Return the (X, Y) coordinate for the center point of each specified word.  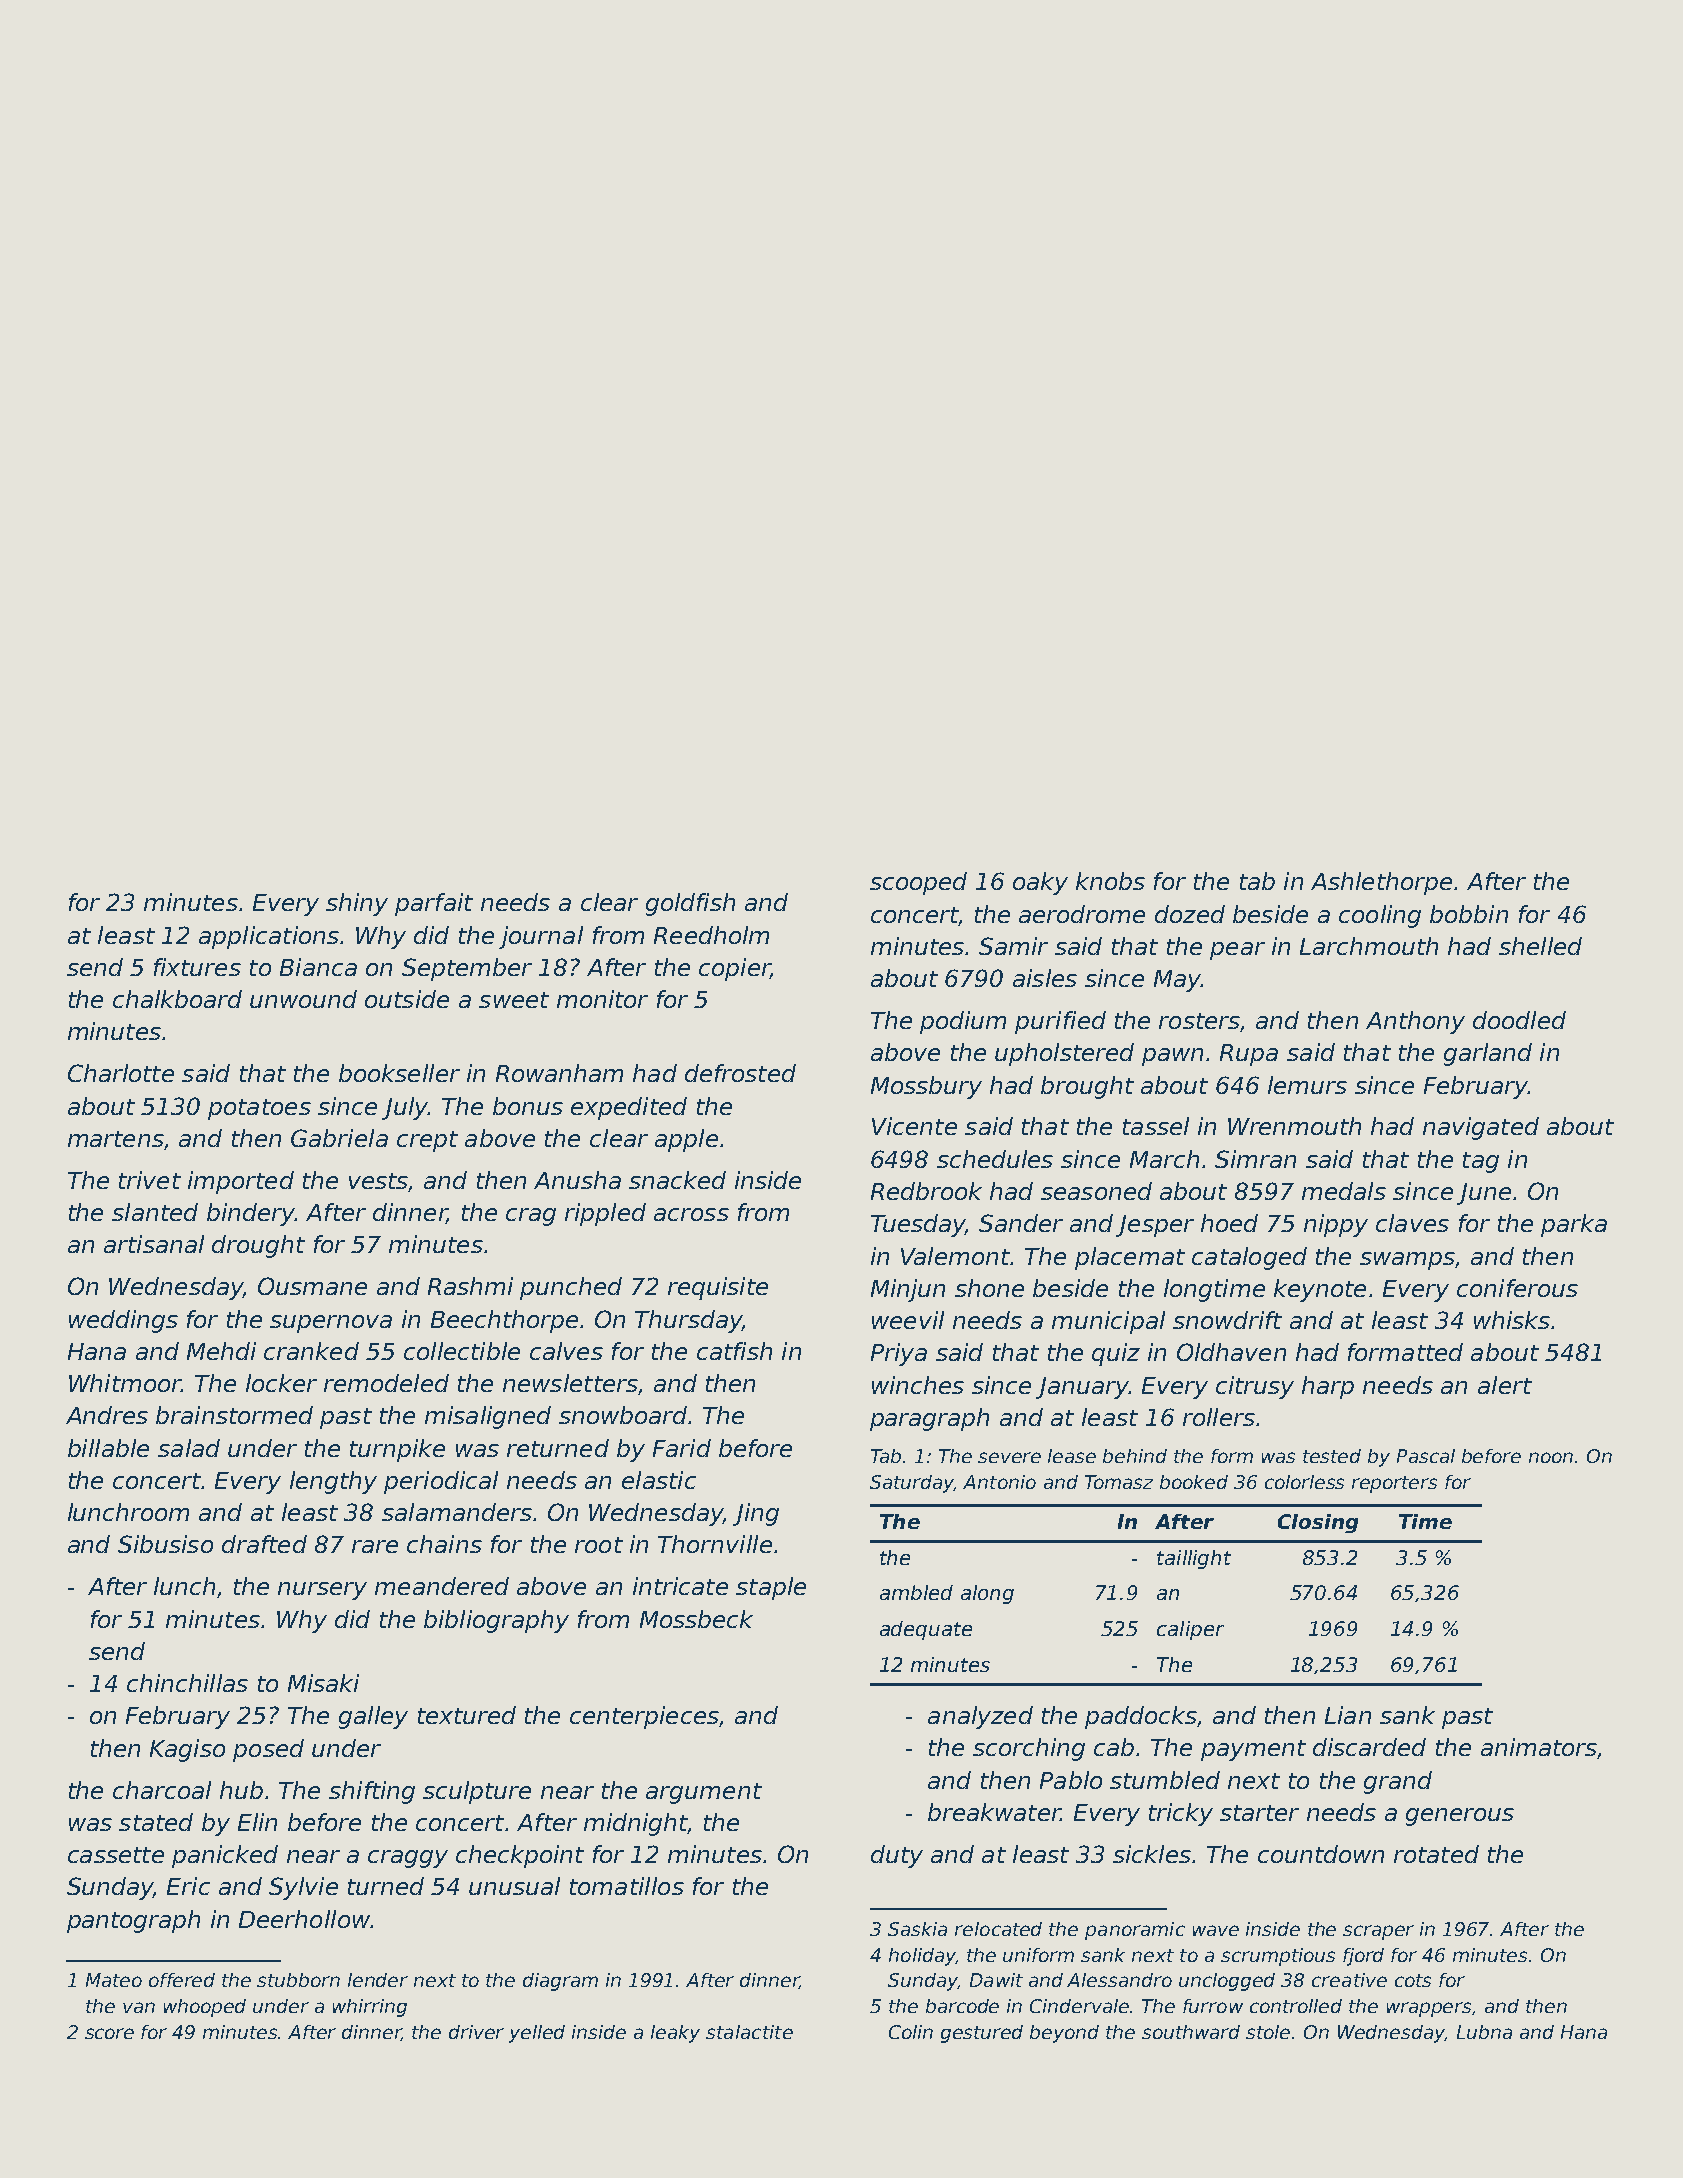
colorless (1304, 1482)
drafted (264, 1544)
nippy (1336, 1225)
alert (1505, 1385)
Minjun (908, 1290)
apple (686, 1140)
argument (704, 1793)
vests (378, 1181)
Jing (756, 1514)
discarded (1369, 1747)
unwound (303, 999)
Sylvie (303, 1888)
